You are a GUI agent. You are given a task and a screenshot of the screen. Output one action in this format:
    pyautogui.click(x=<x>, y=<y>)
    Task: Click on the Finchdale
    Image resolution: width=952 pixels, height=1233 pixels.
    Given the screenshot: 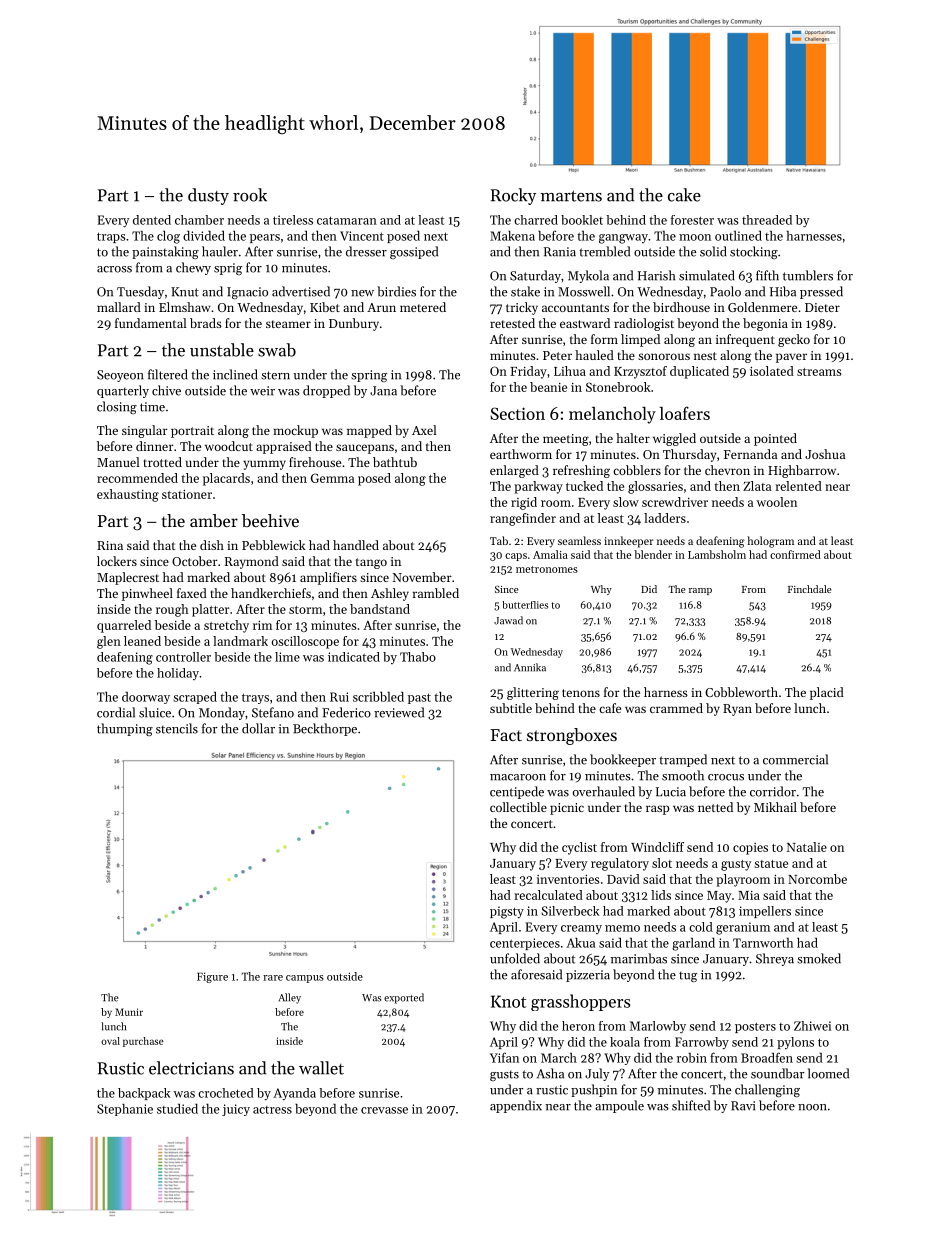 What is the action you would take?
    pyautogui.click(x=810, y=589)
